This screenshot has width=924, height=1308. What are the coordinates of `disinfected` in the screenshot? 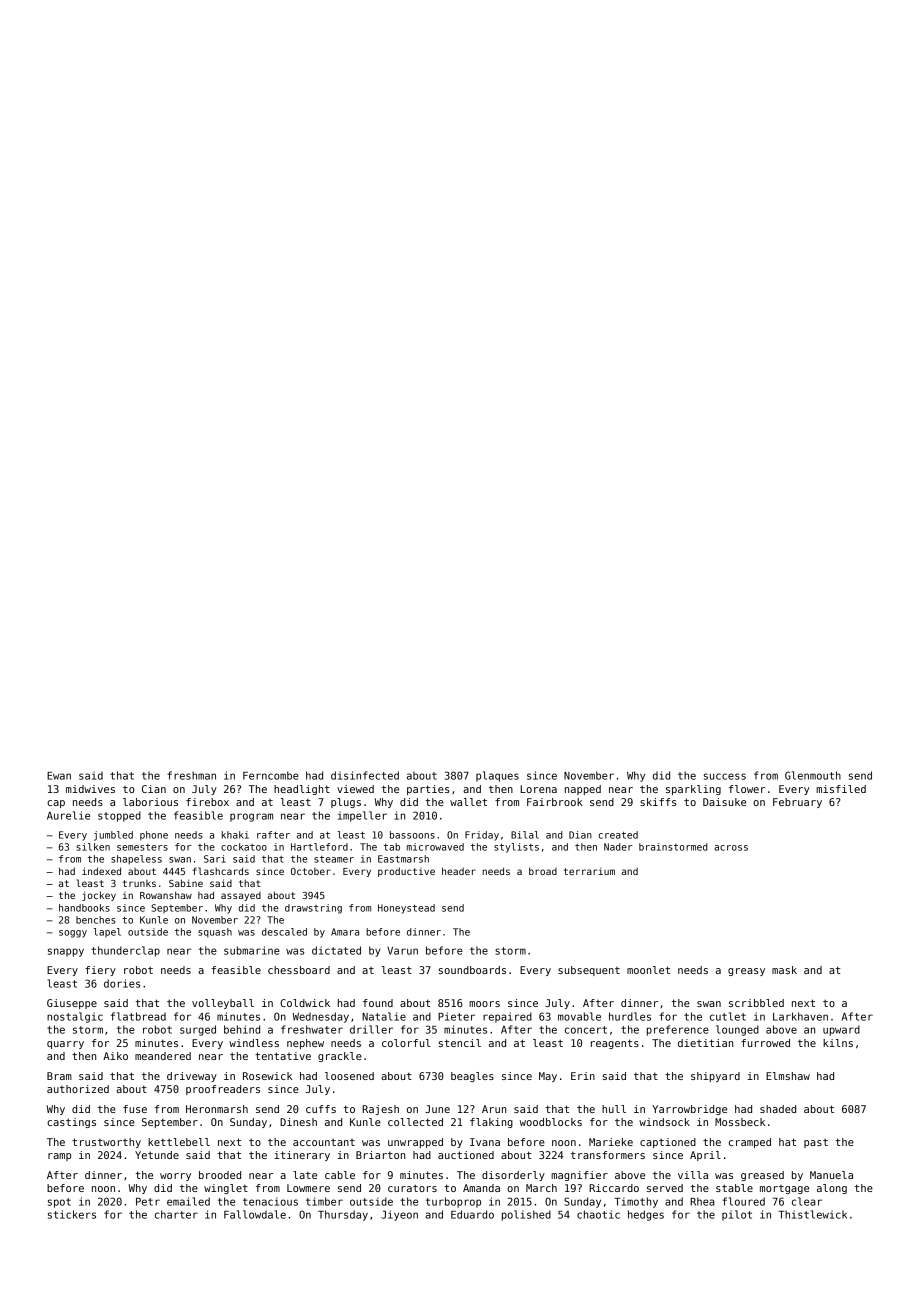 It's located at (365, 775).
